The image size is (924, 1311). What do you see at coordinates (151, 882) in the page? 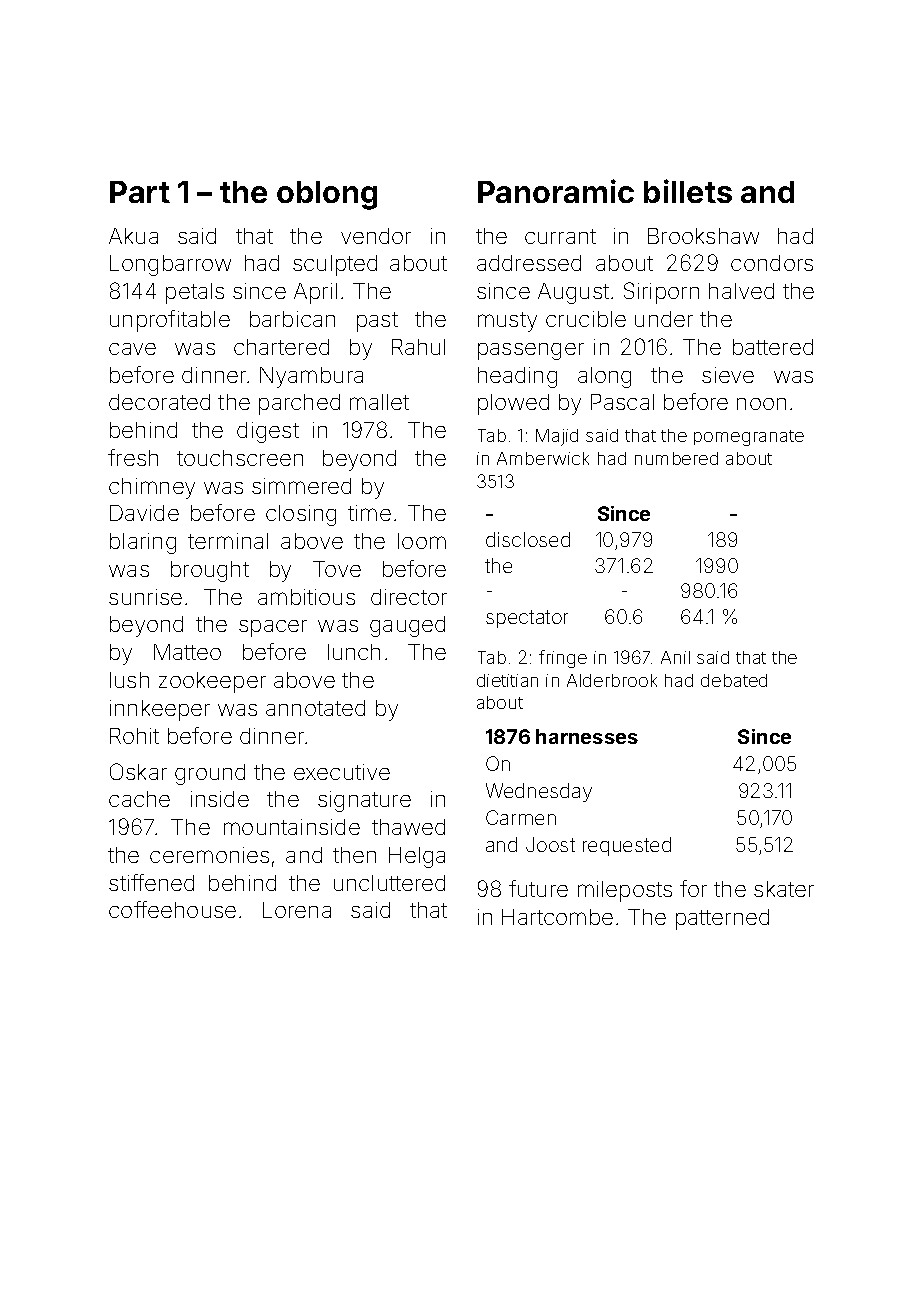
I see `stiffened` at bounding box center [151, 882].
